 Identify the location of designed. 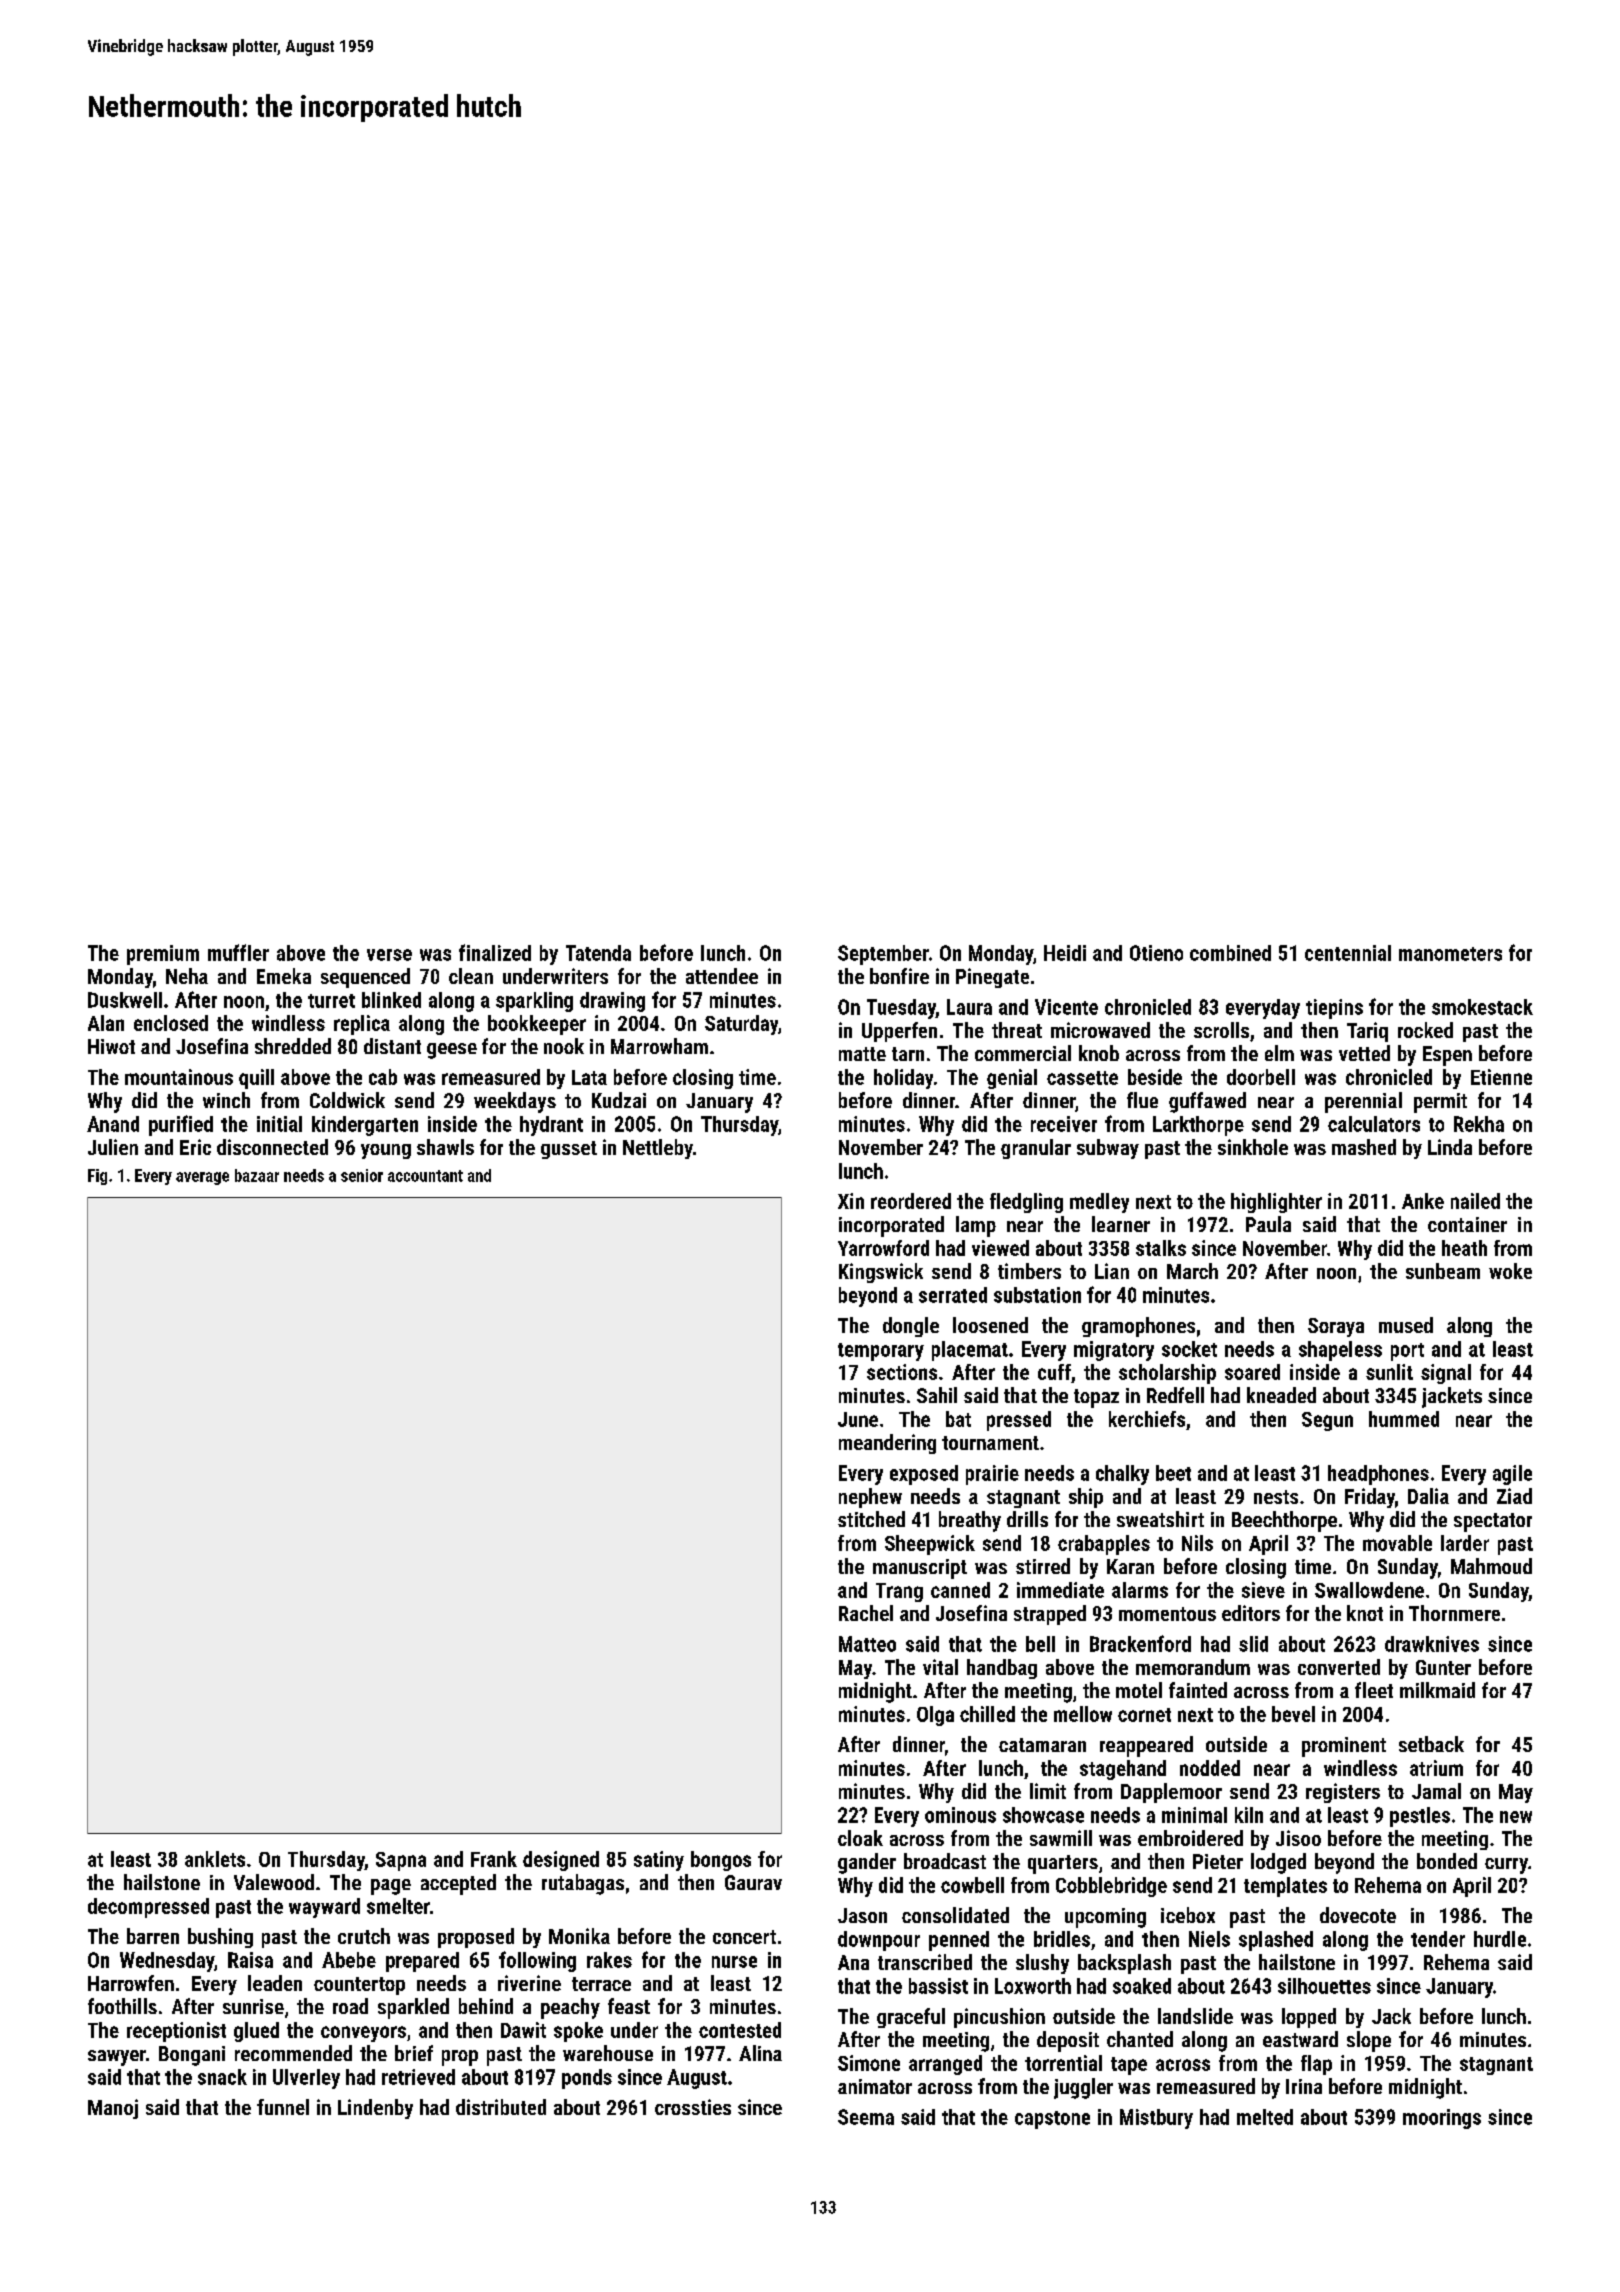
(561, 1861).
